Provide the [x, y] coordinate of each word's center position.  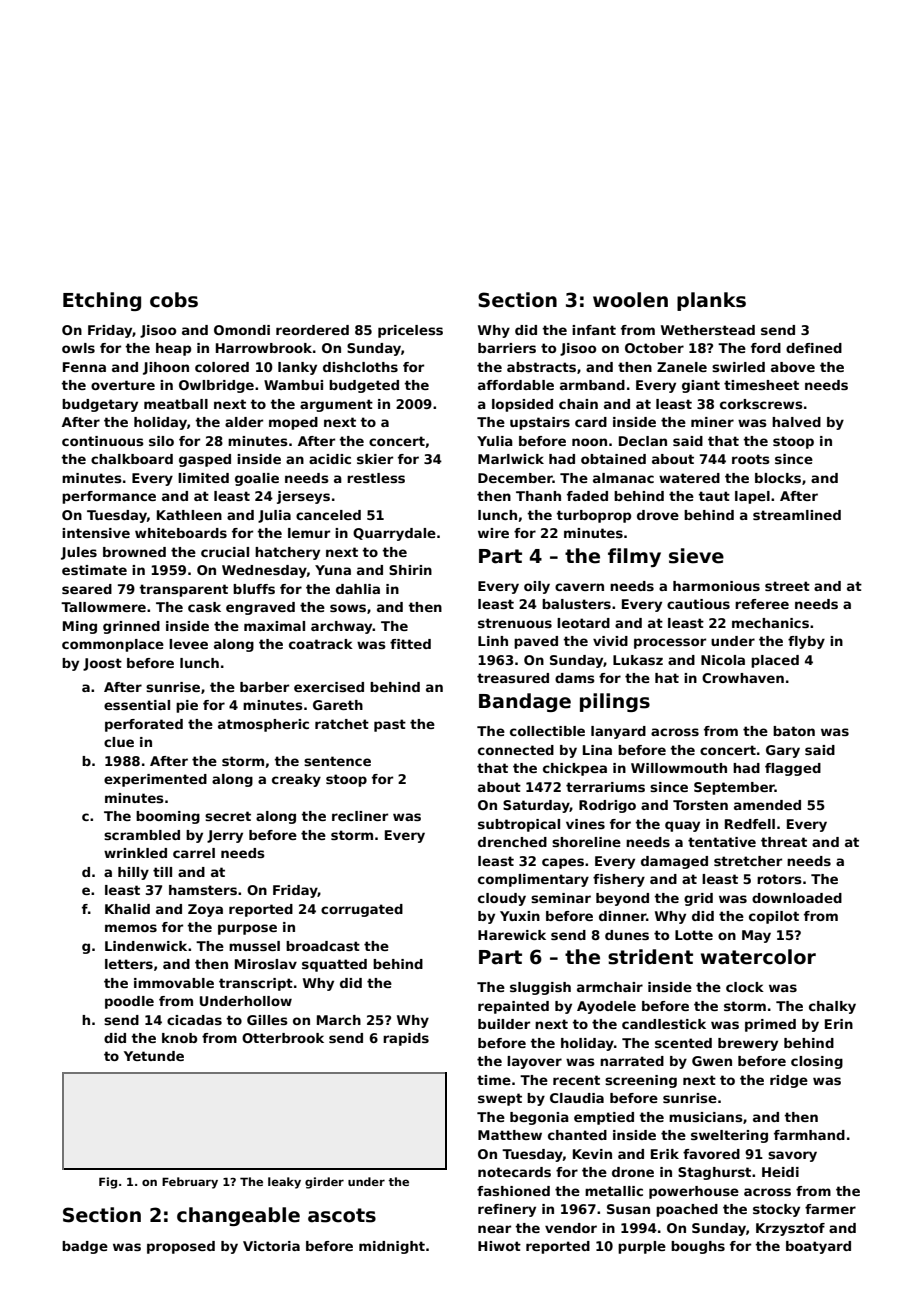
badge [85, 1247]
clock [745, 987]
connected [516, 750]
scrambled [142, 835]
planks [711, 301]
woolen [630, 300]
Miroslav [266, 964]
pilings [615, 702]
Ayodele [606, 1007]
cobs [174, 300]
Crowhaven [743, 678]
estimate [94, 570]
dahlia [358, 589]
